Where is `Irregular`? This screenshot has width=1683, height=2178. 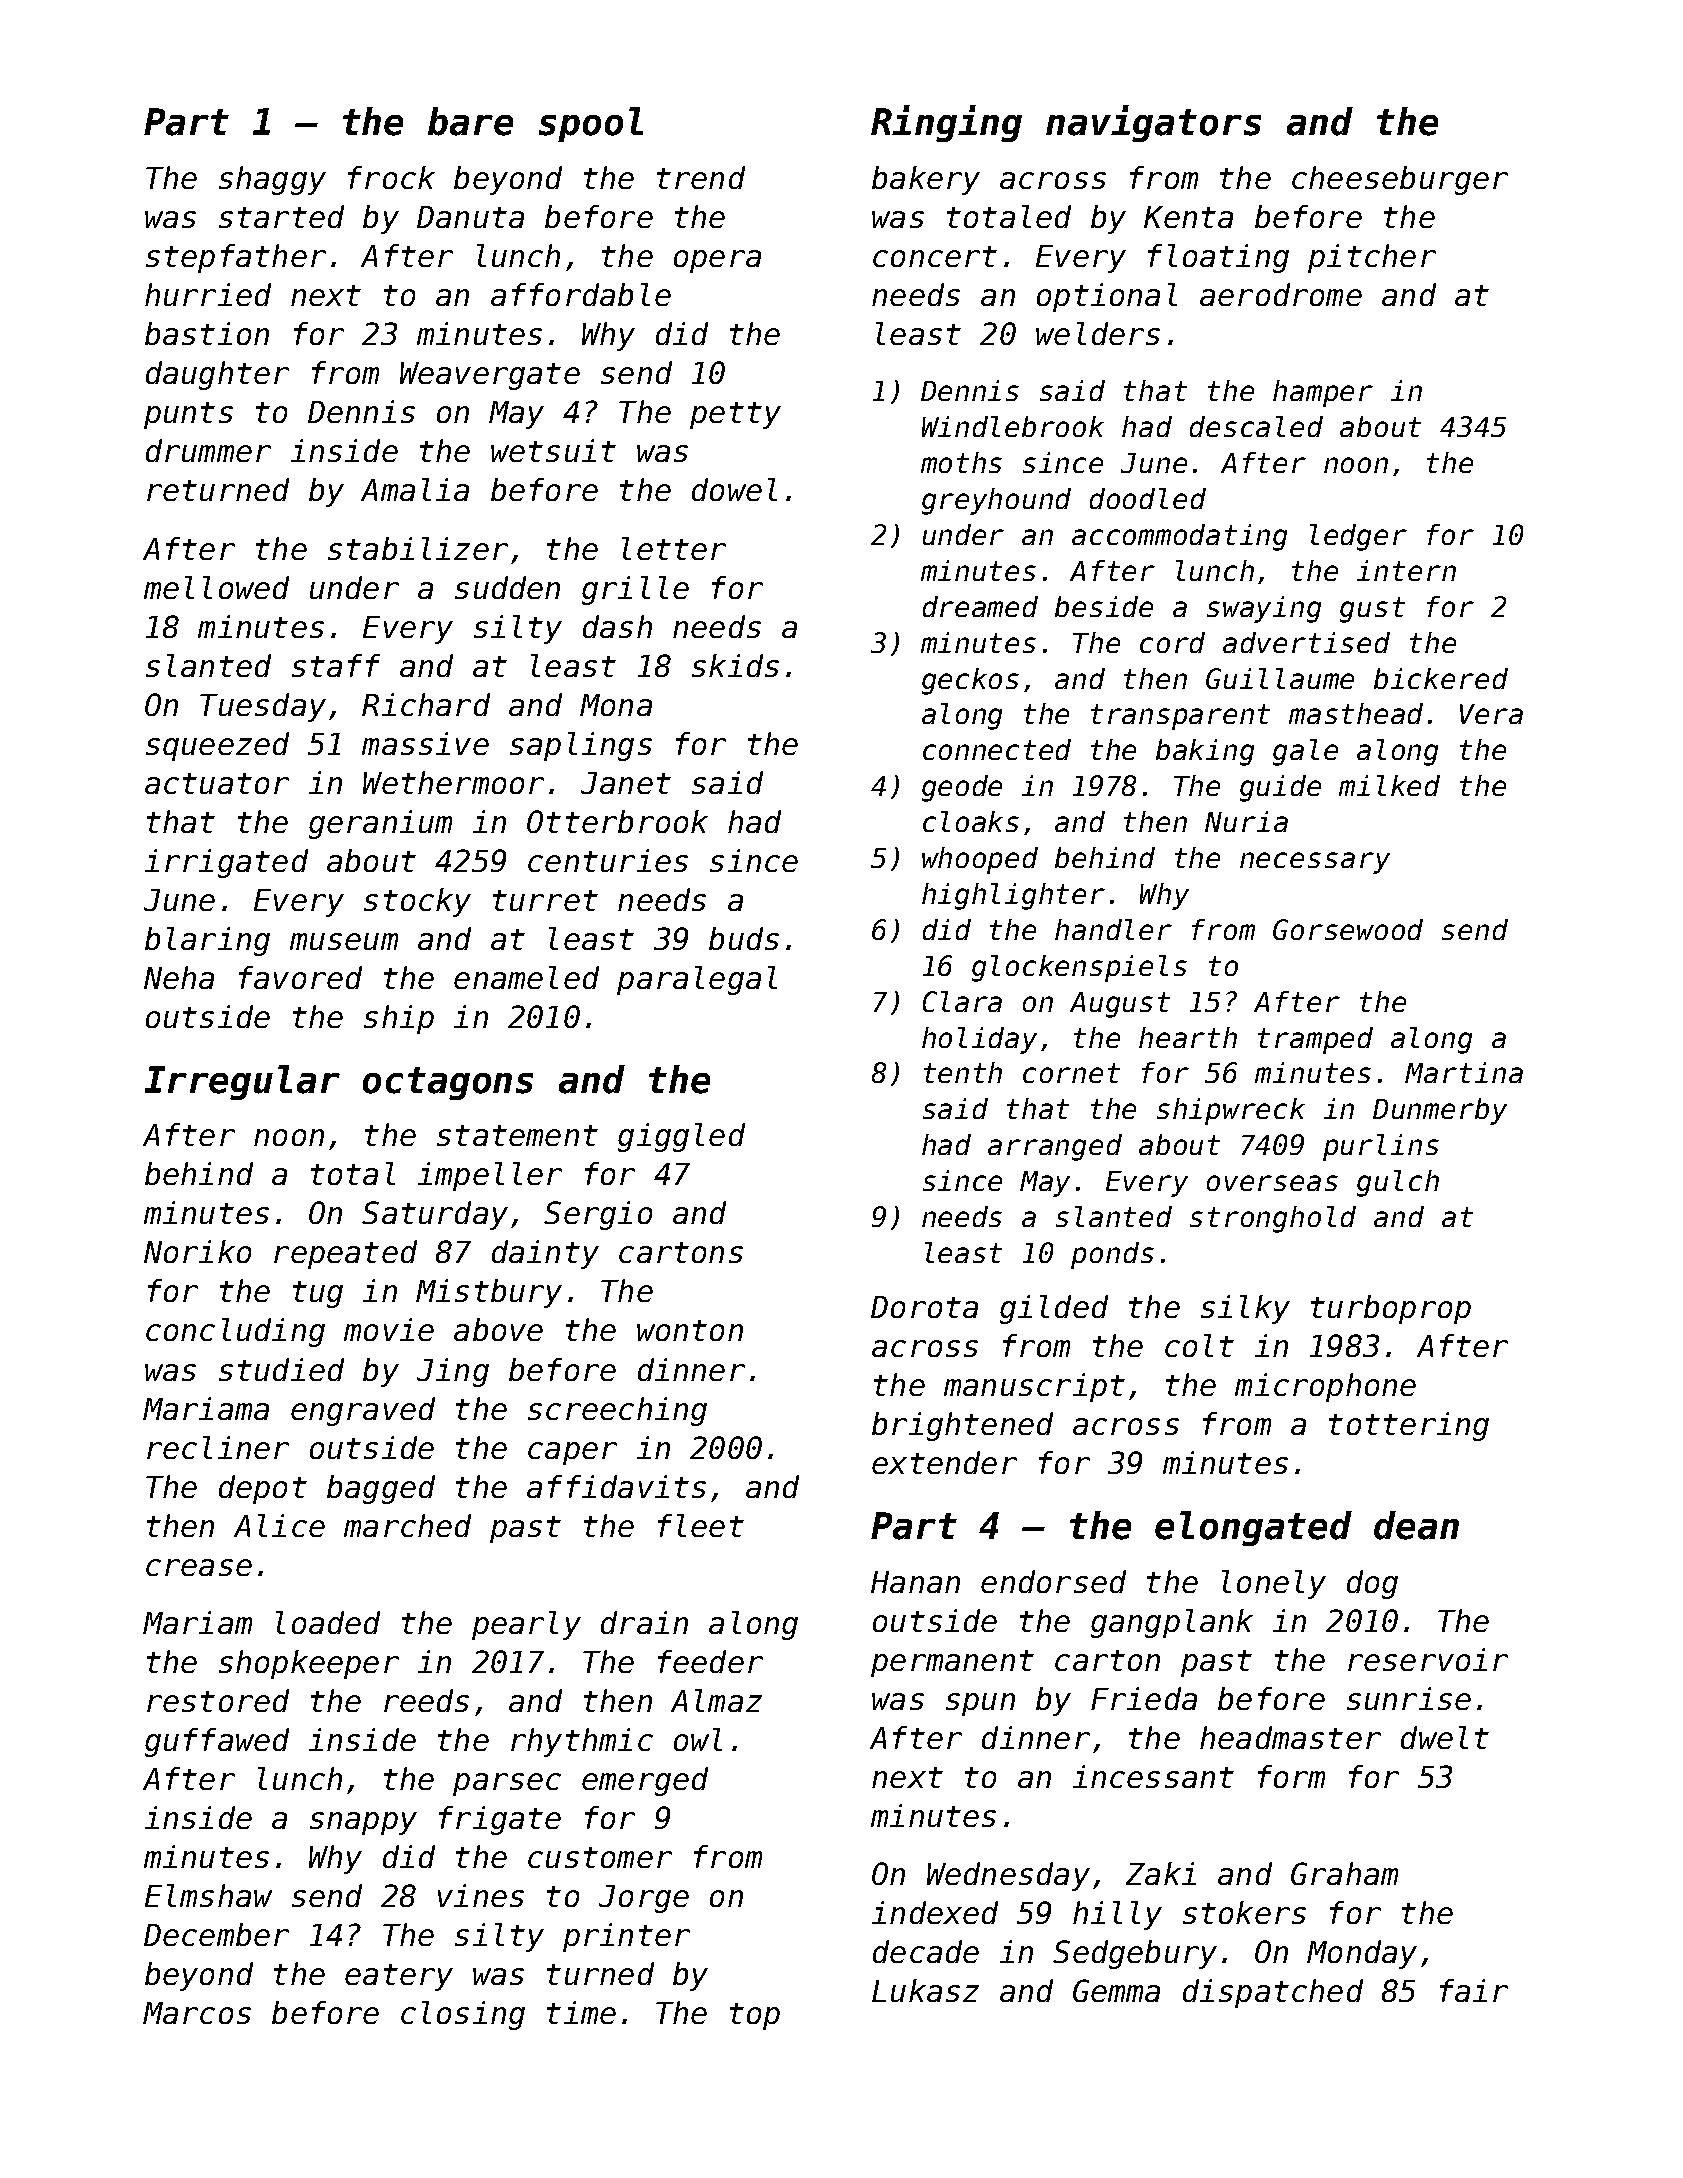
Irregular is located at coordinates (242, 1082).
